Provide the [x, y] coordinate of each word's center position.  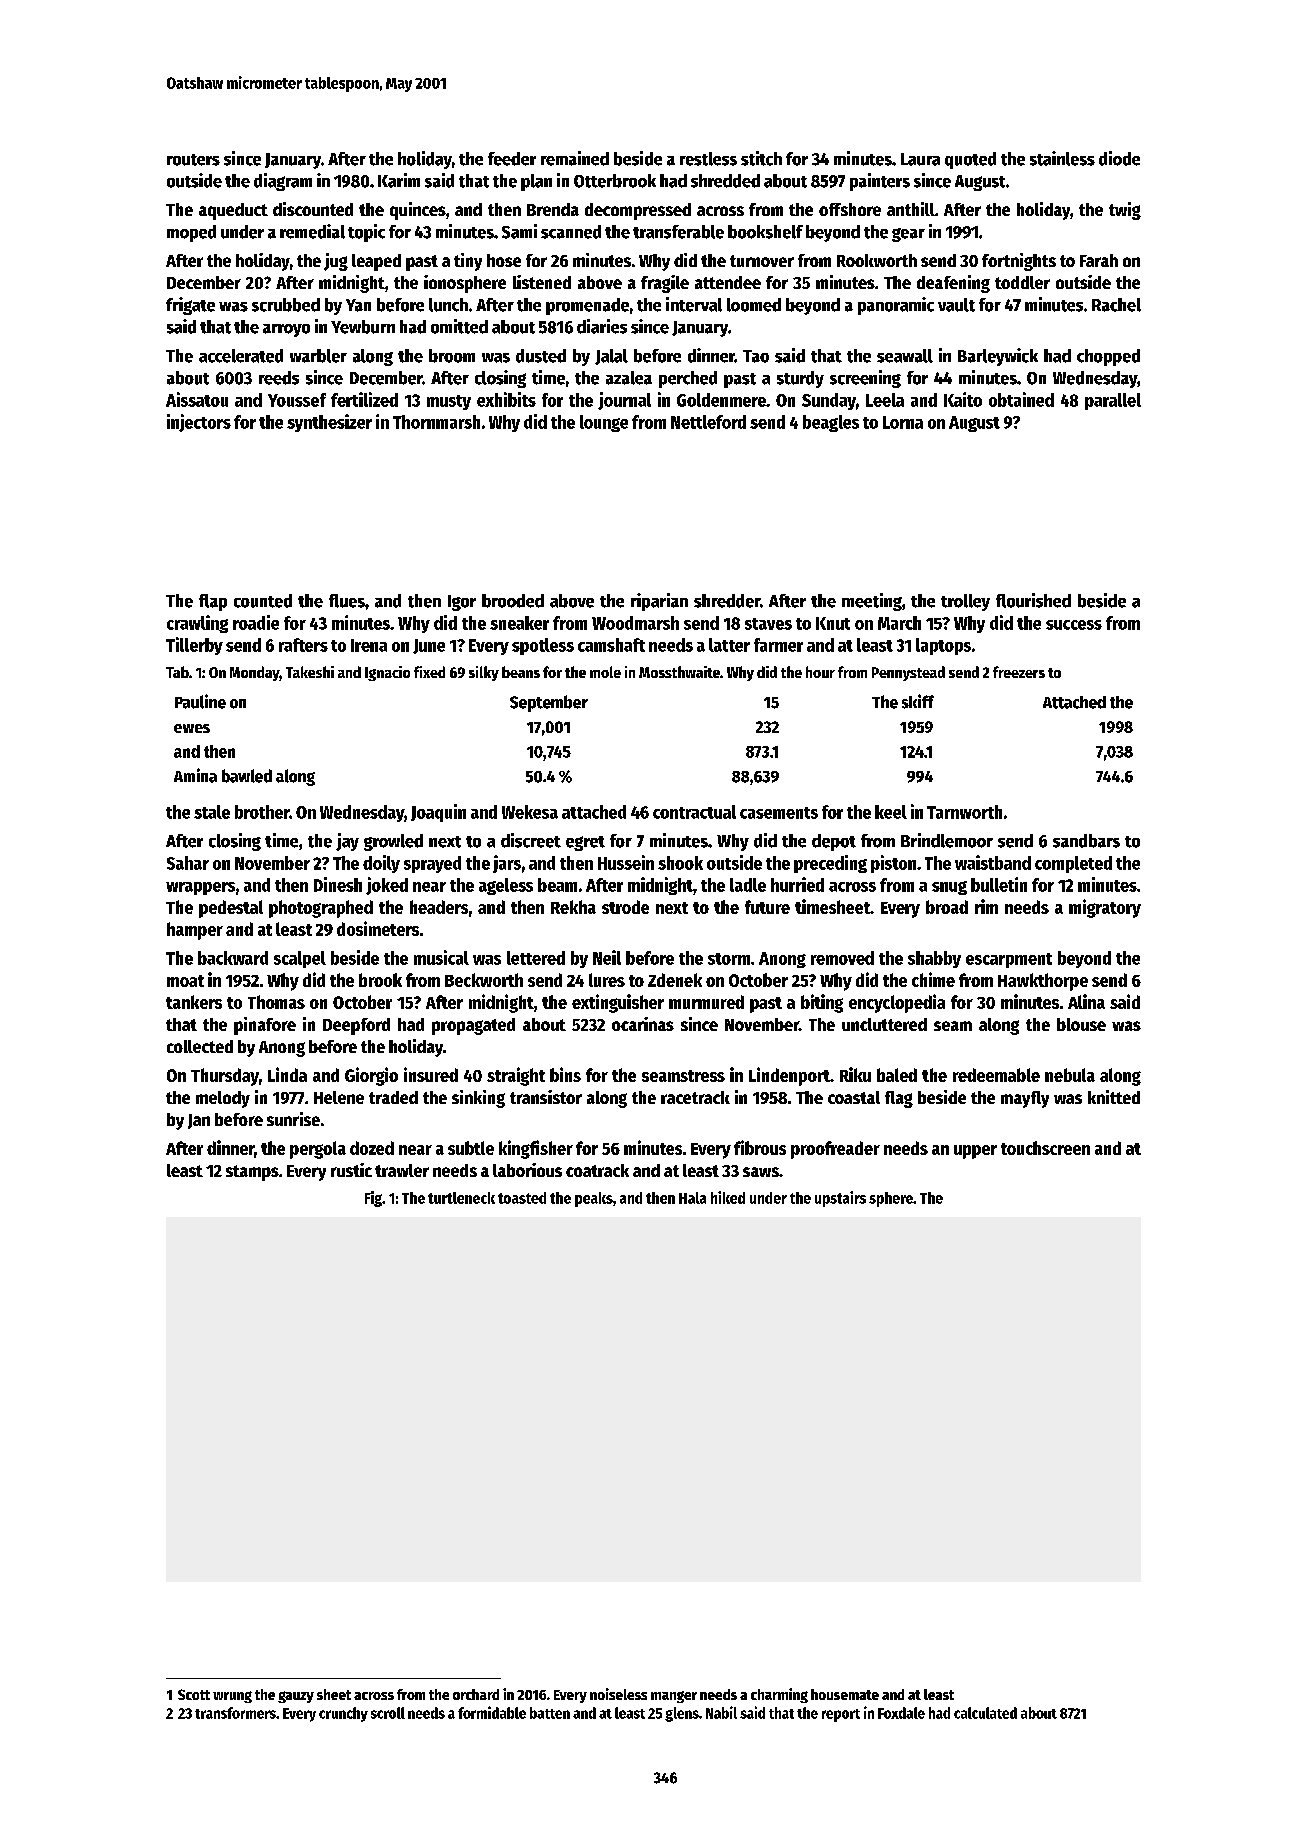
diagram [283, 182]
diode [1119, 158]
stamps [252, 1173]
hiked [728, 1197]
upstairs [840, 1199]
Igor [462, 603]
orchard [476, 1694]
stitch [761, 158]
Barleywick [998, 357]
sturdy [800, 379]
